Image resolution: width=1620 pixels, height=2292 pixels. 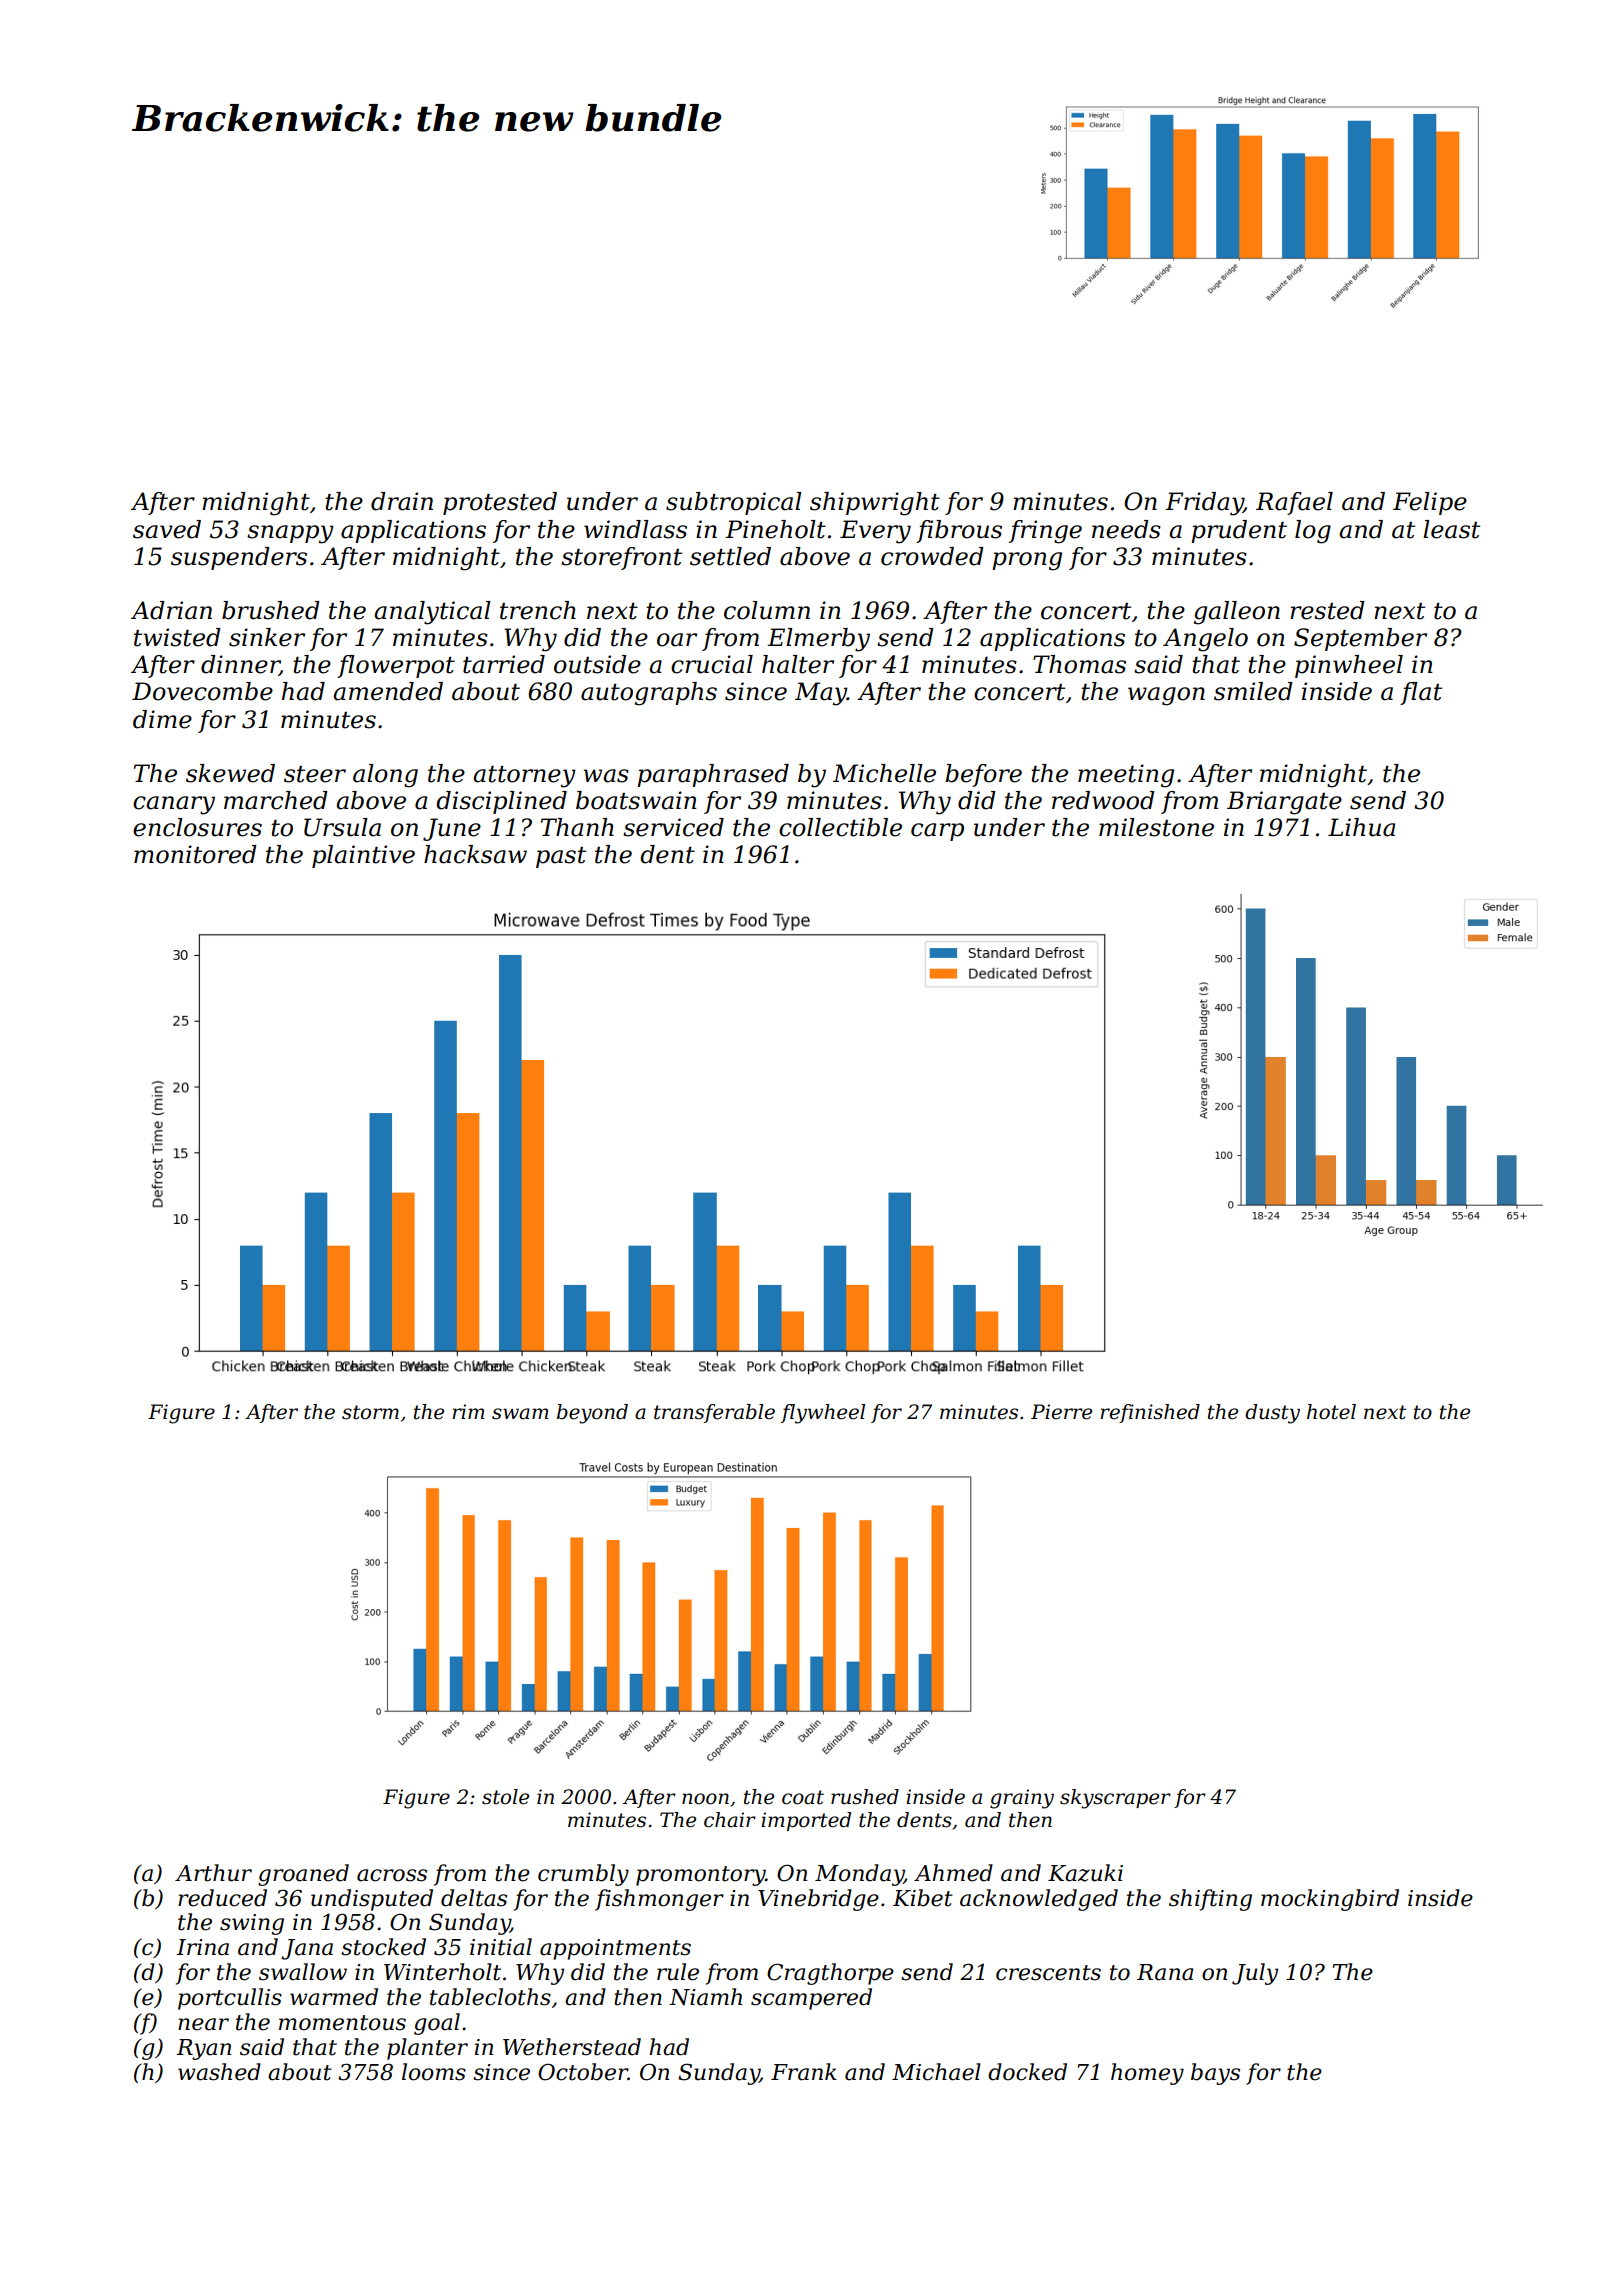 I want to click on stole, so click(x=505, y=1797).
